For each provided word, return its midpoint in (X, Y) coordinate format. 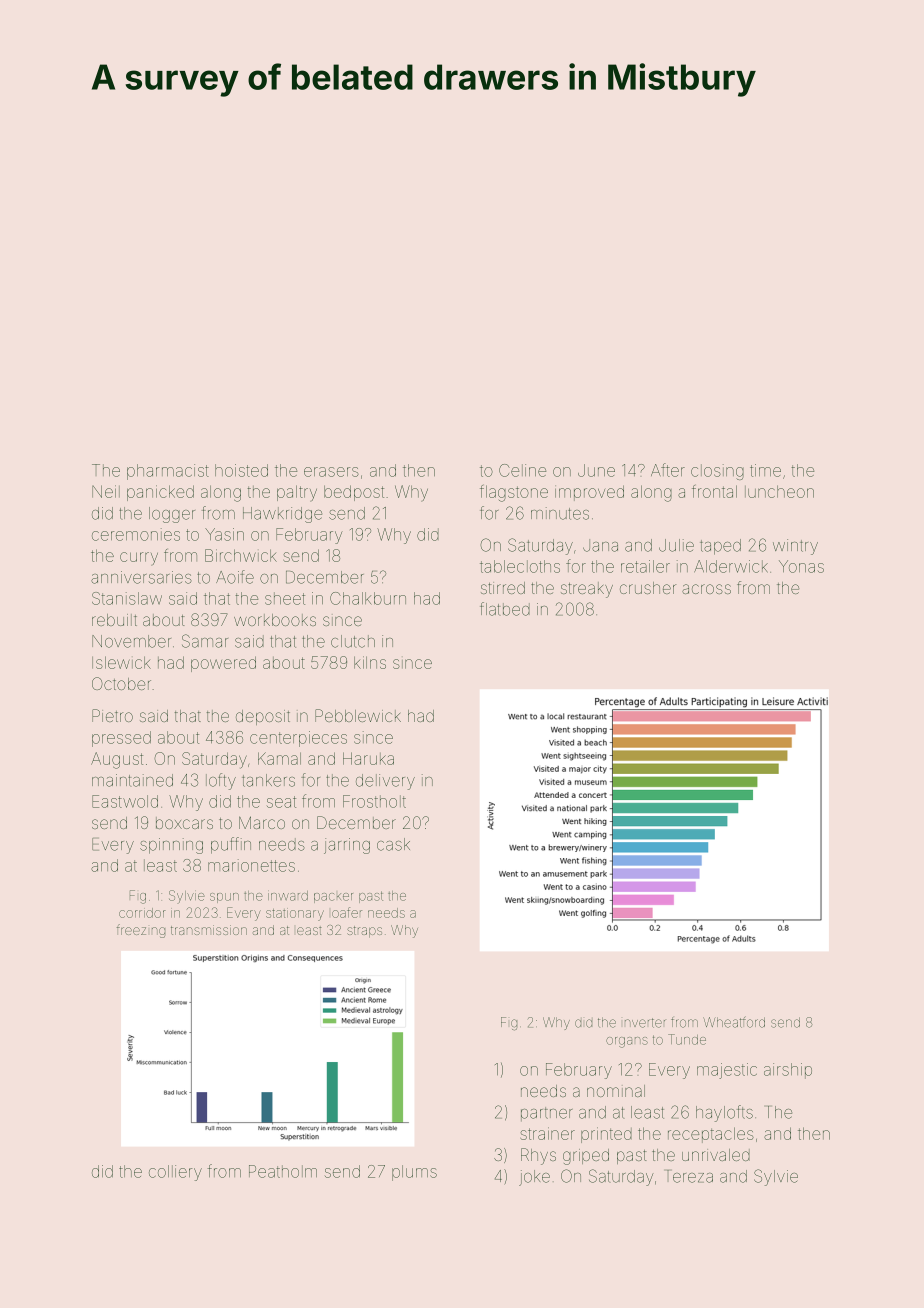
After (668, 470)
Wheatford (734, 1022)
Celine (522, 470)
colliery (175, 1173)
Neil (106, 491)
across (706, 589)
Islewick (121, 662)
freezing (141, 931)
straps (364, 931)
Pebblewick (358, 715)
